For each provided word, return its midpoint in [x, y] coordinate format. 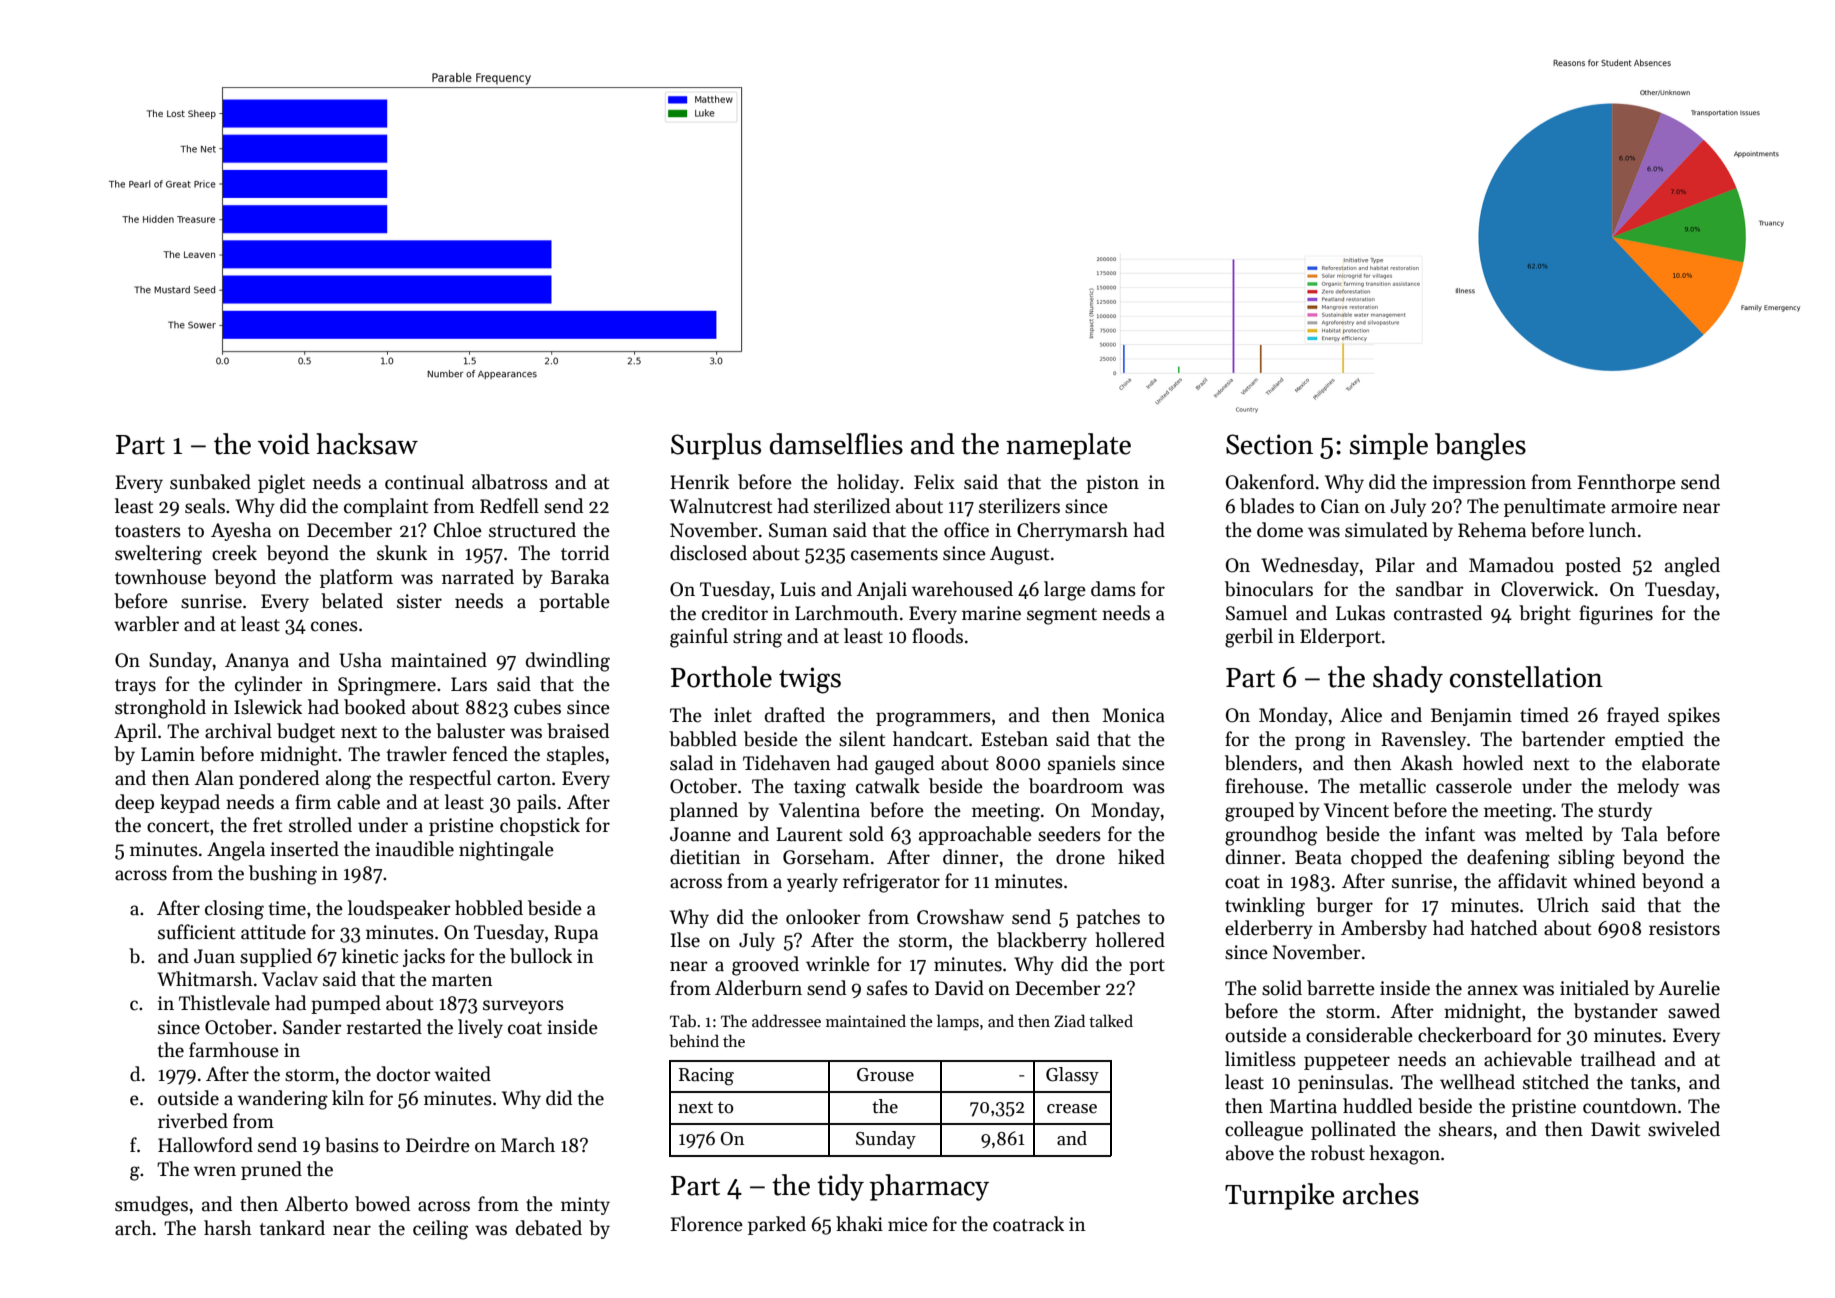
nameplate [1068, 446]
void [284, 444]
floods [937, 636]
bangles [1480, 447]
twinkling [1265, 907]
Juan [214, 956]
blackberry [1042, 941]
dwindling [568, 662]
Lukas [1360, 613]
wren [215, 1171]
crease [1072, 1109]
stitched [1556, 1082]
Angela [236, 851]
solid [1282, 988]
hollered [1130, 940]
